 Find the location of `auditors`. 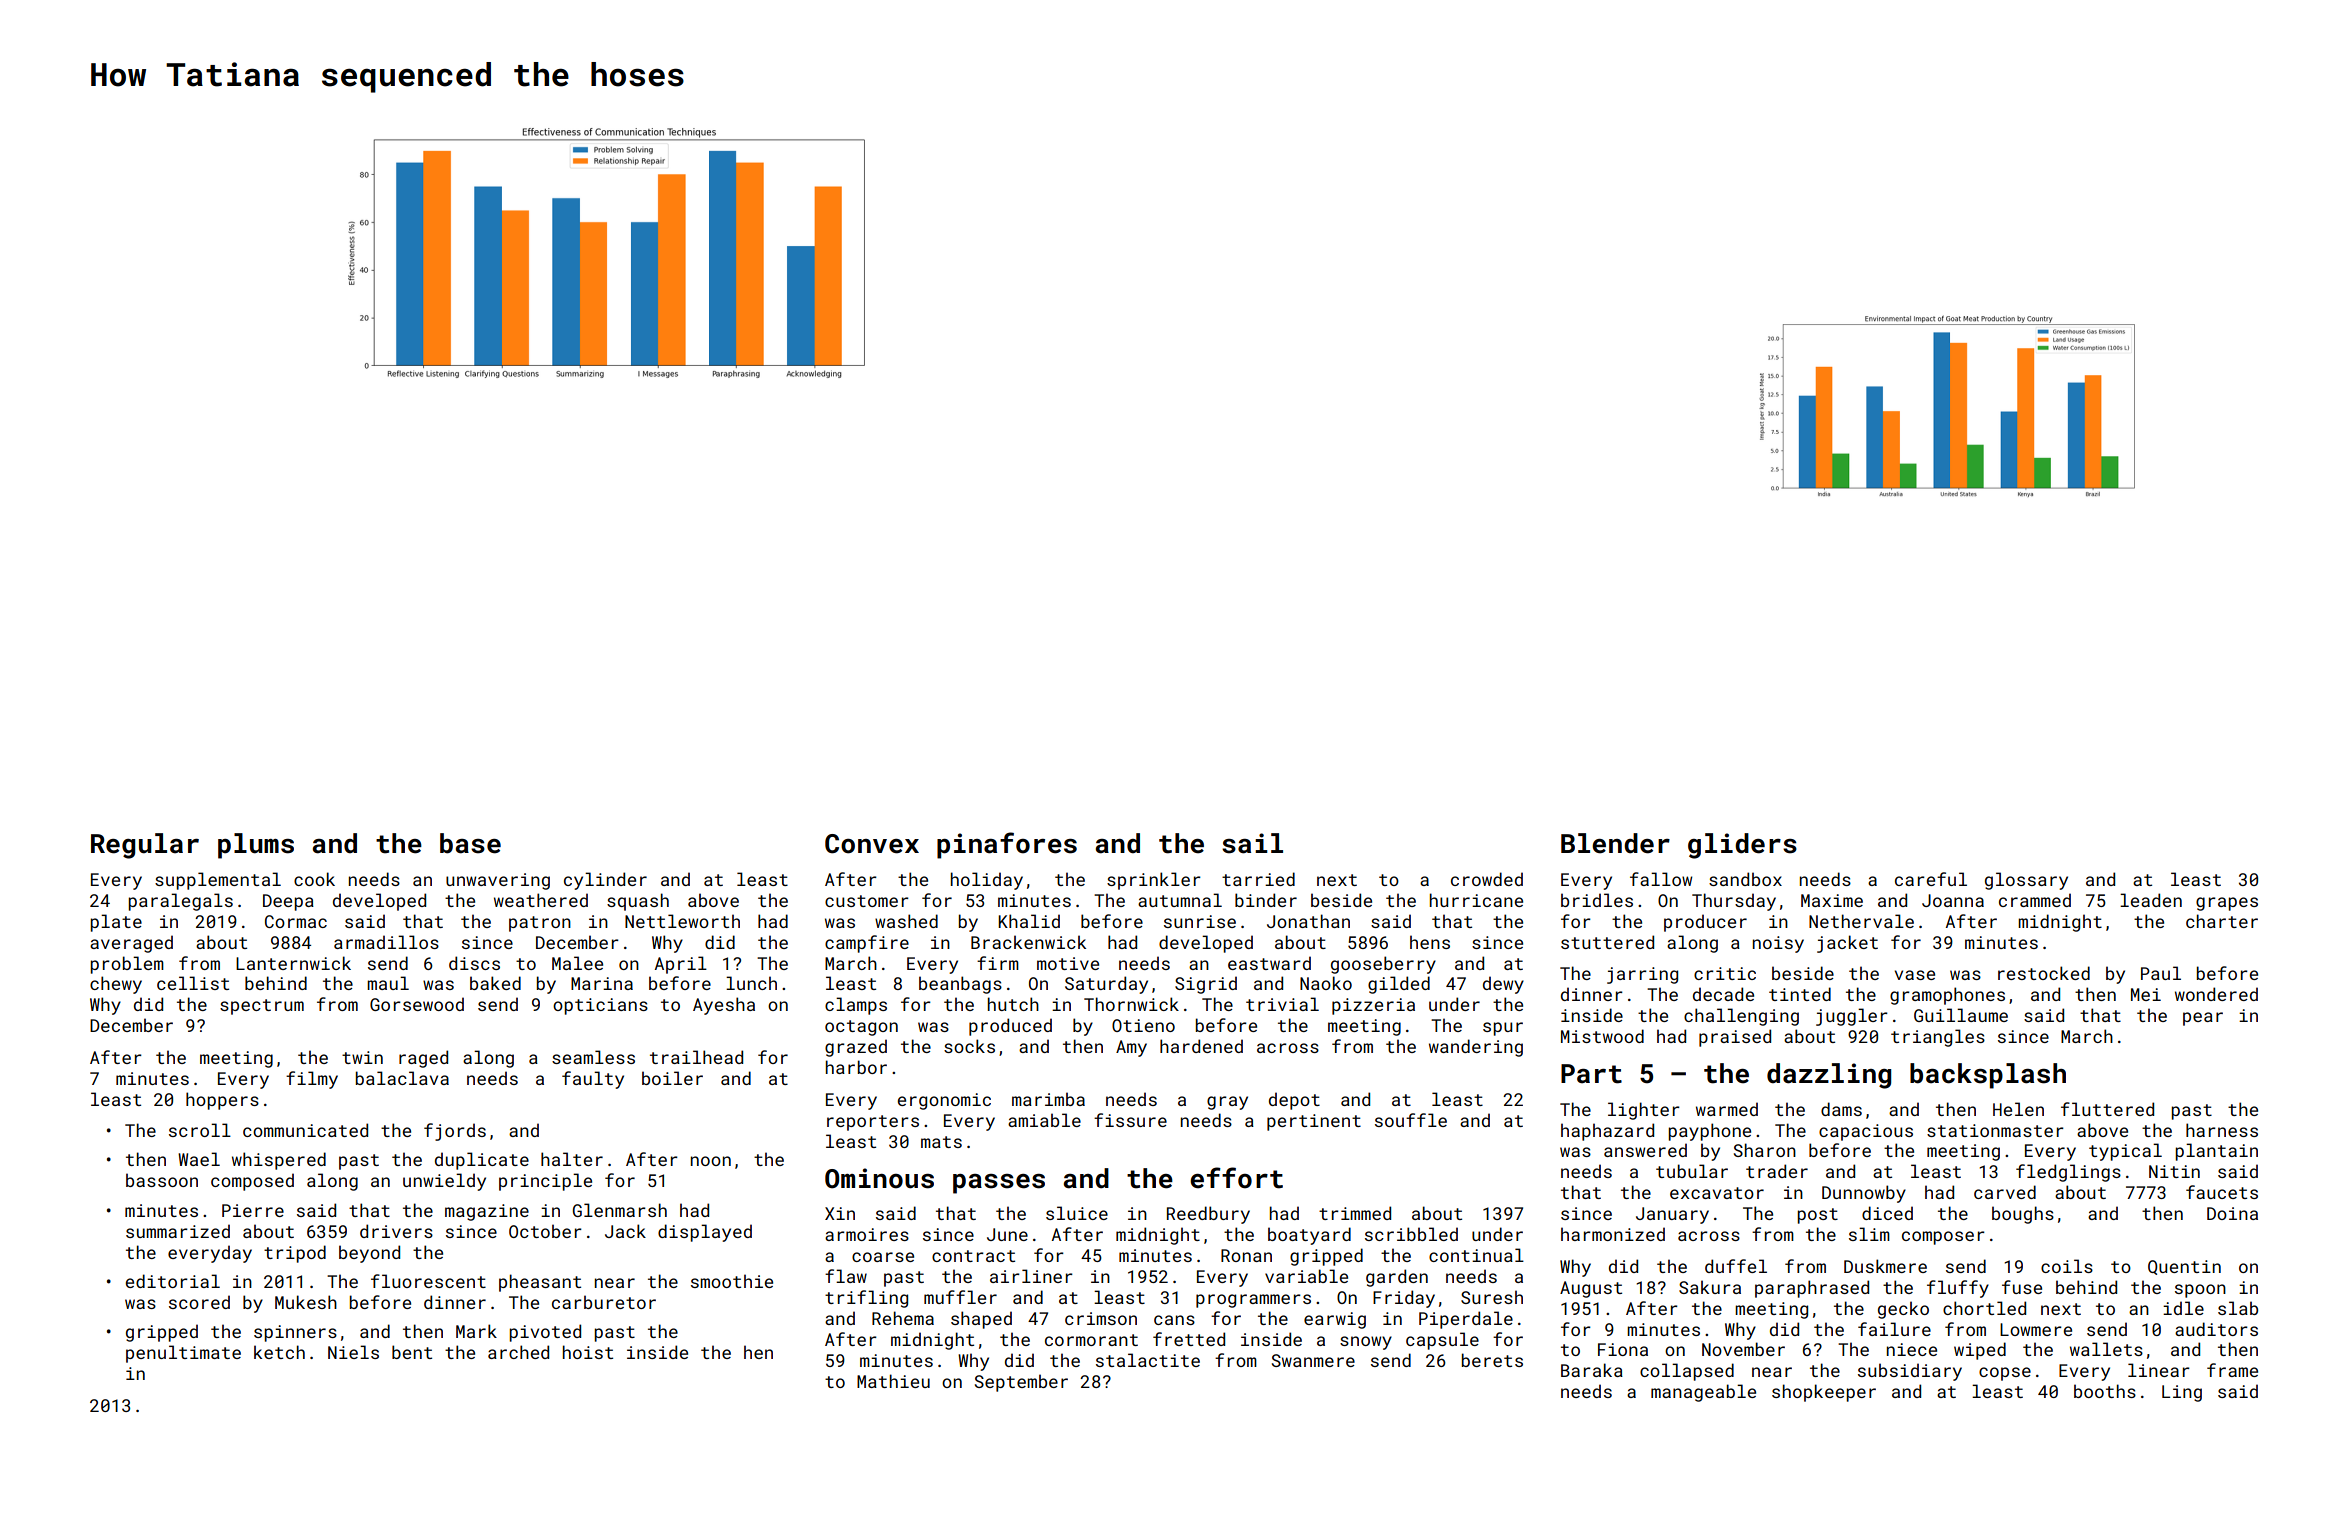

auditors is located at coordinates (2216, 1329).
